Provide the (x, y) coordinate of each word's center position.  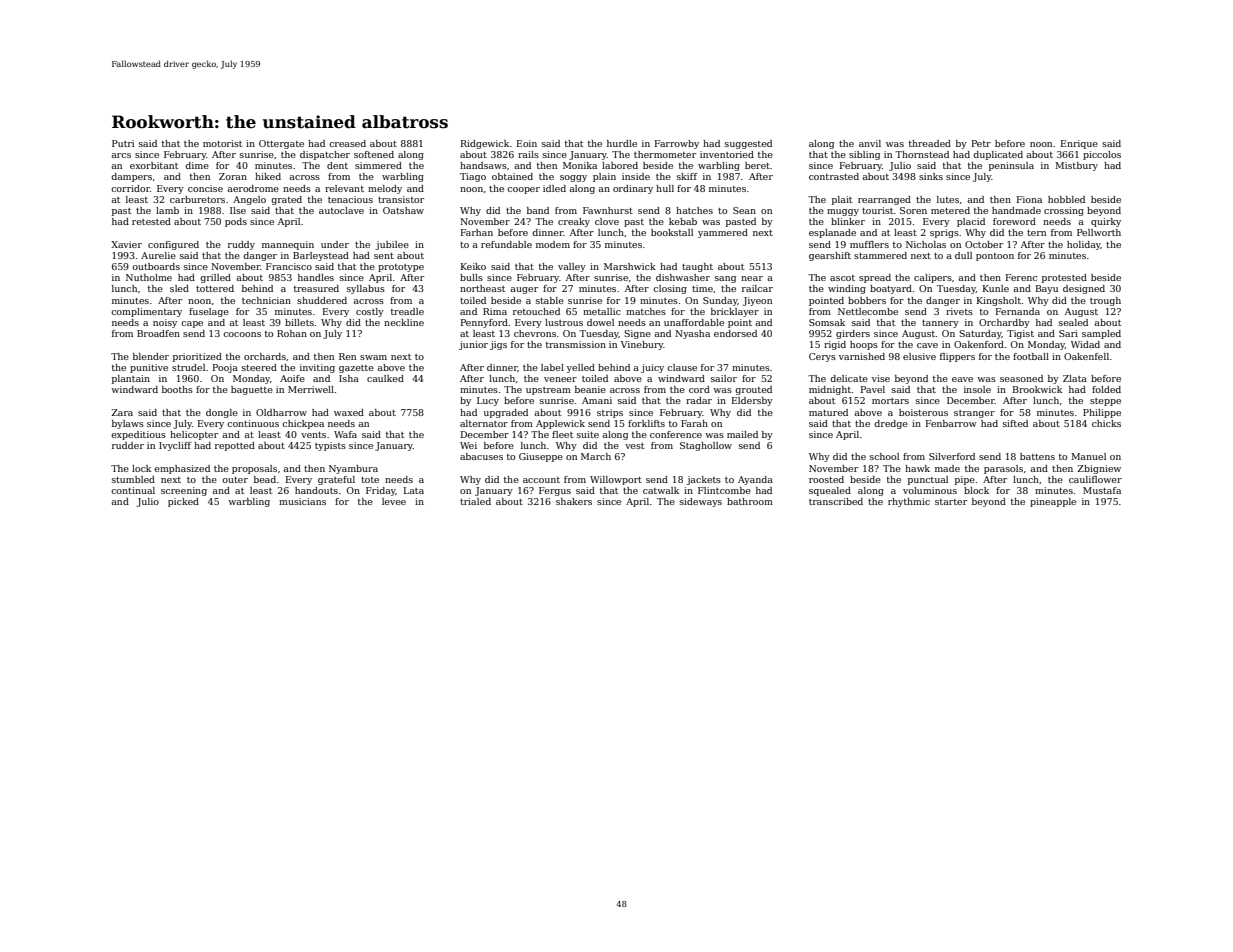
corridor (130, 188)
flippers (957, 357)
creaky (574, 222)
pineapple (1053, 502)
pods (236, 222)
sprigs (944, 233)
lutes (948, 199)
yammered (723, 233)
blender (151, 356)
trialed (475, 501)
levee (394, 501)
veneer (560, 379)
